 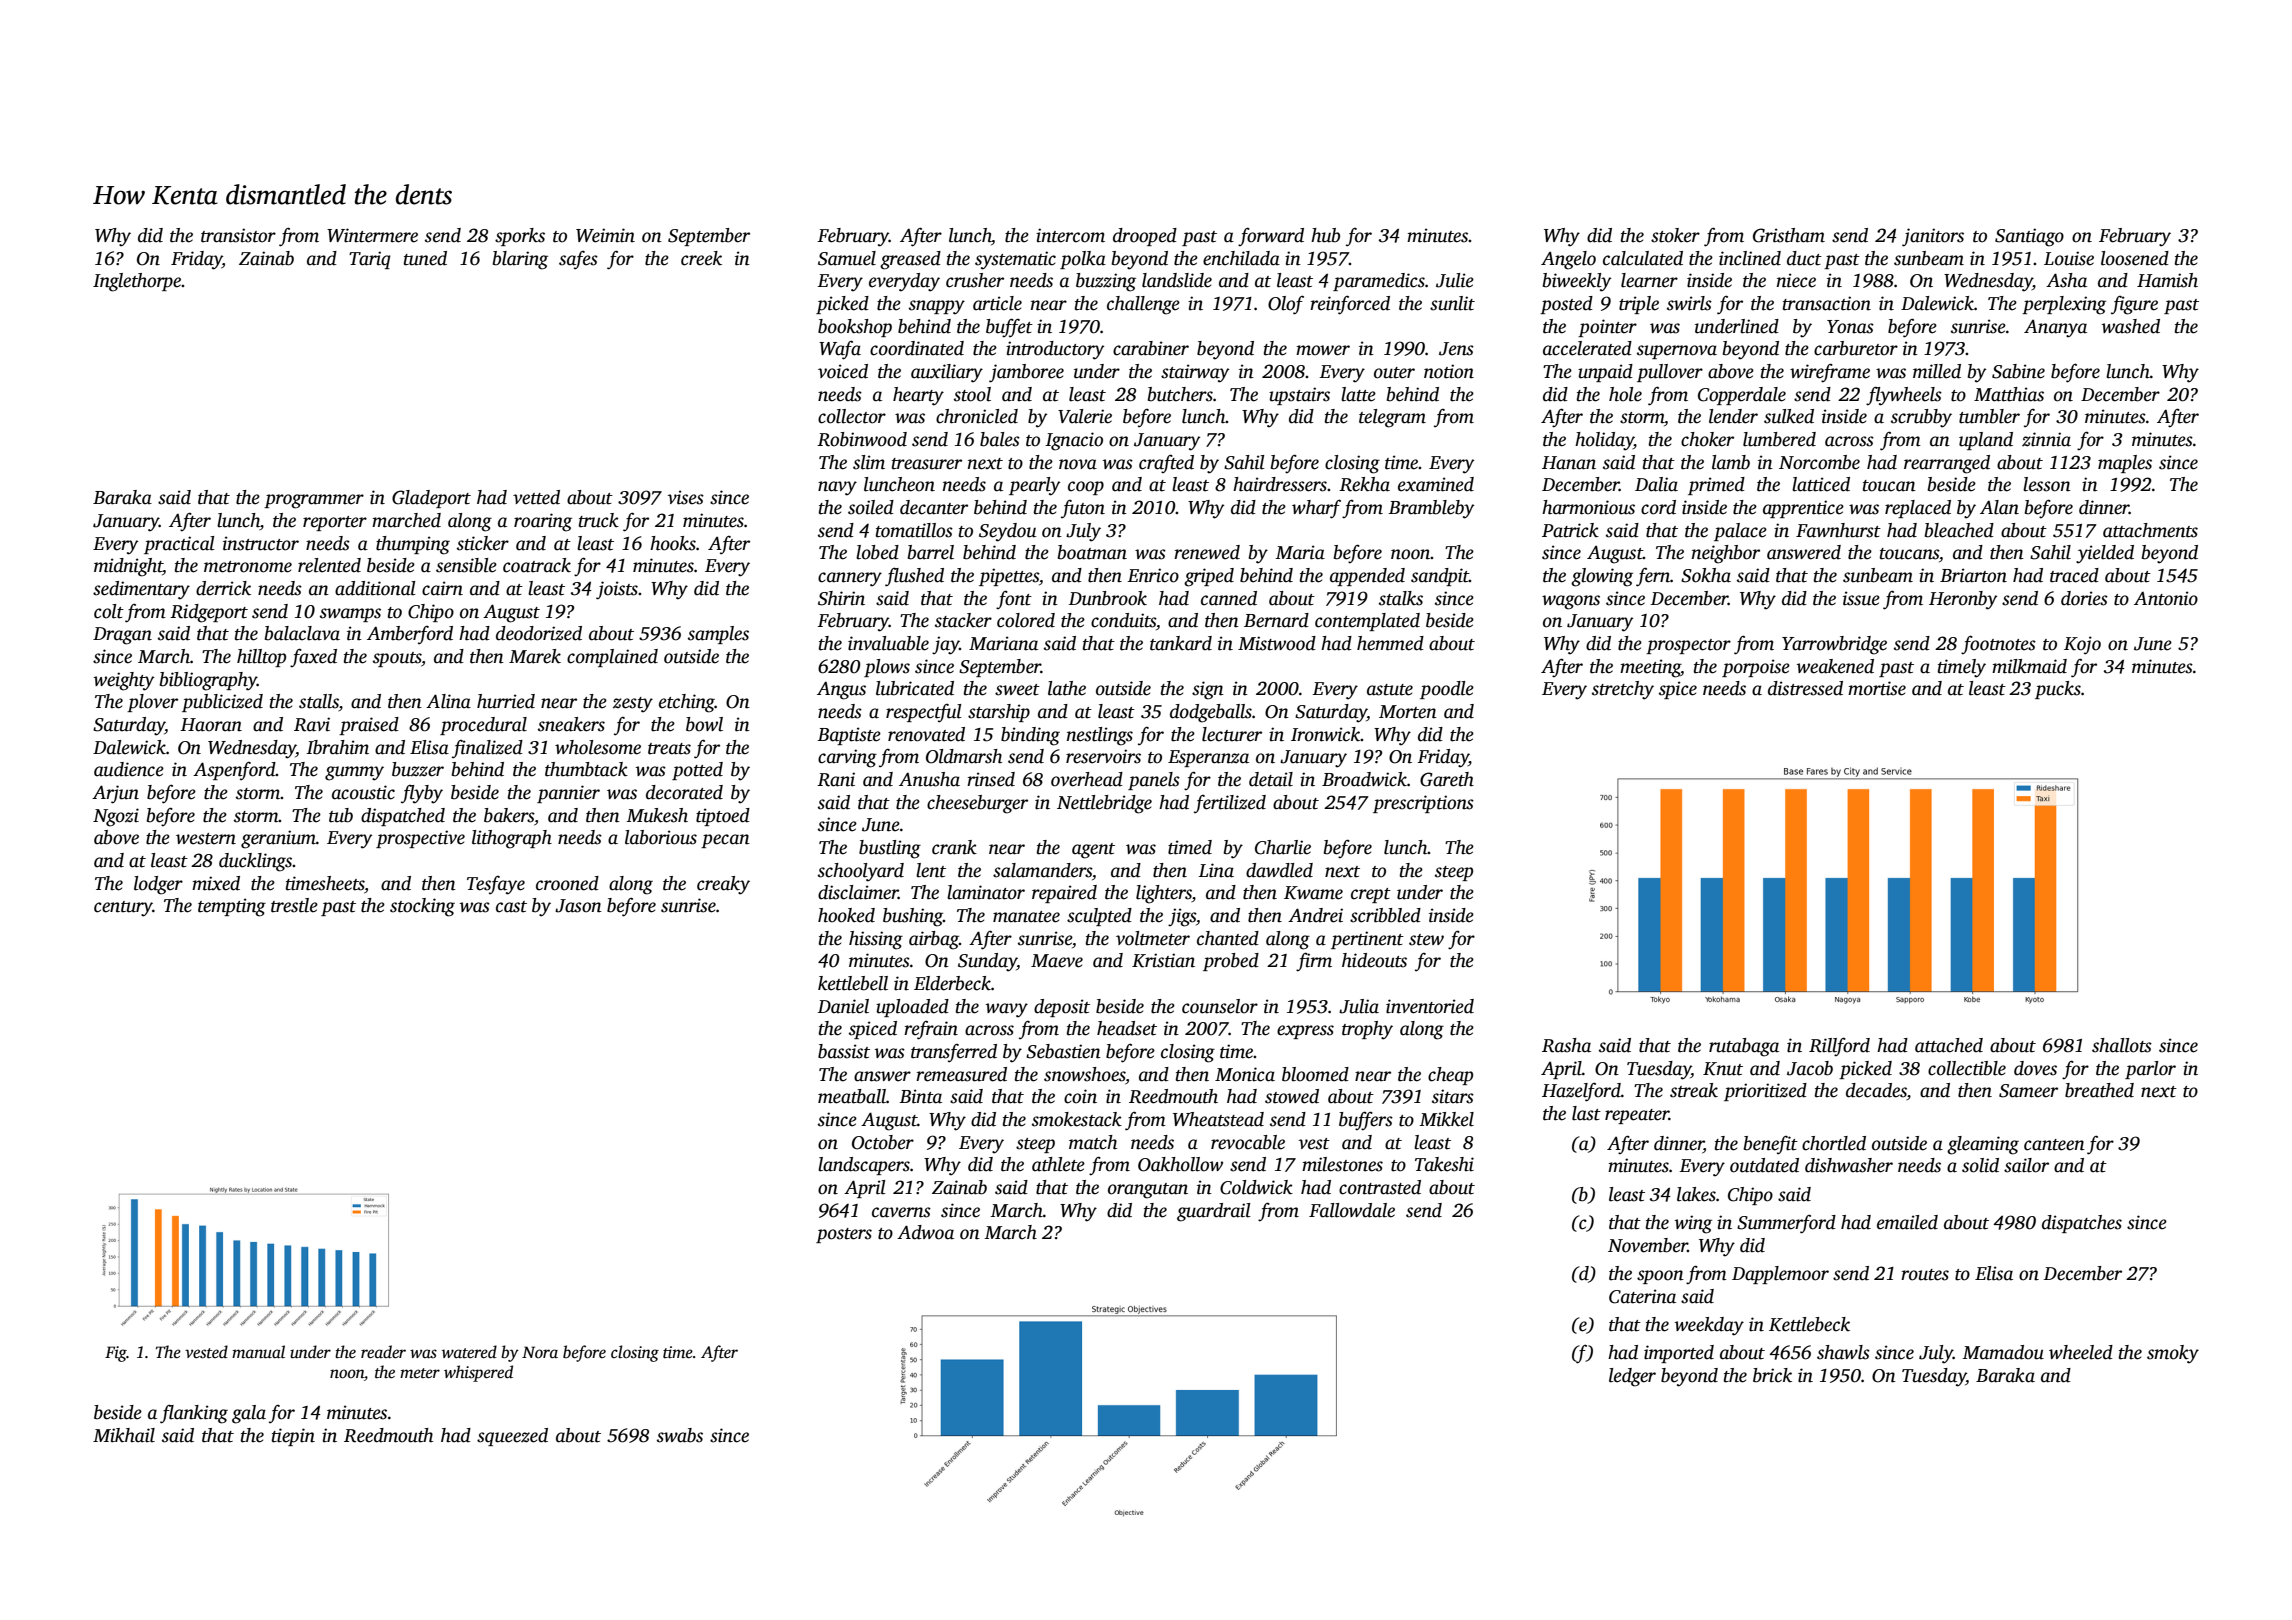 What do you see at coordinates (1385, 915) in the page?
I see `scribbled` at bounding box center [1385, 915].
